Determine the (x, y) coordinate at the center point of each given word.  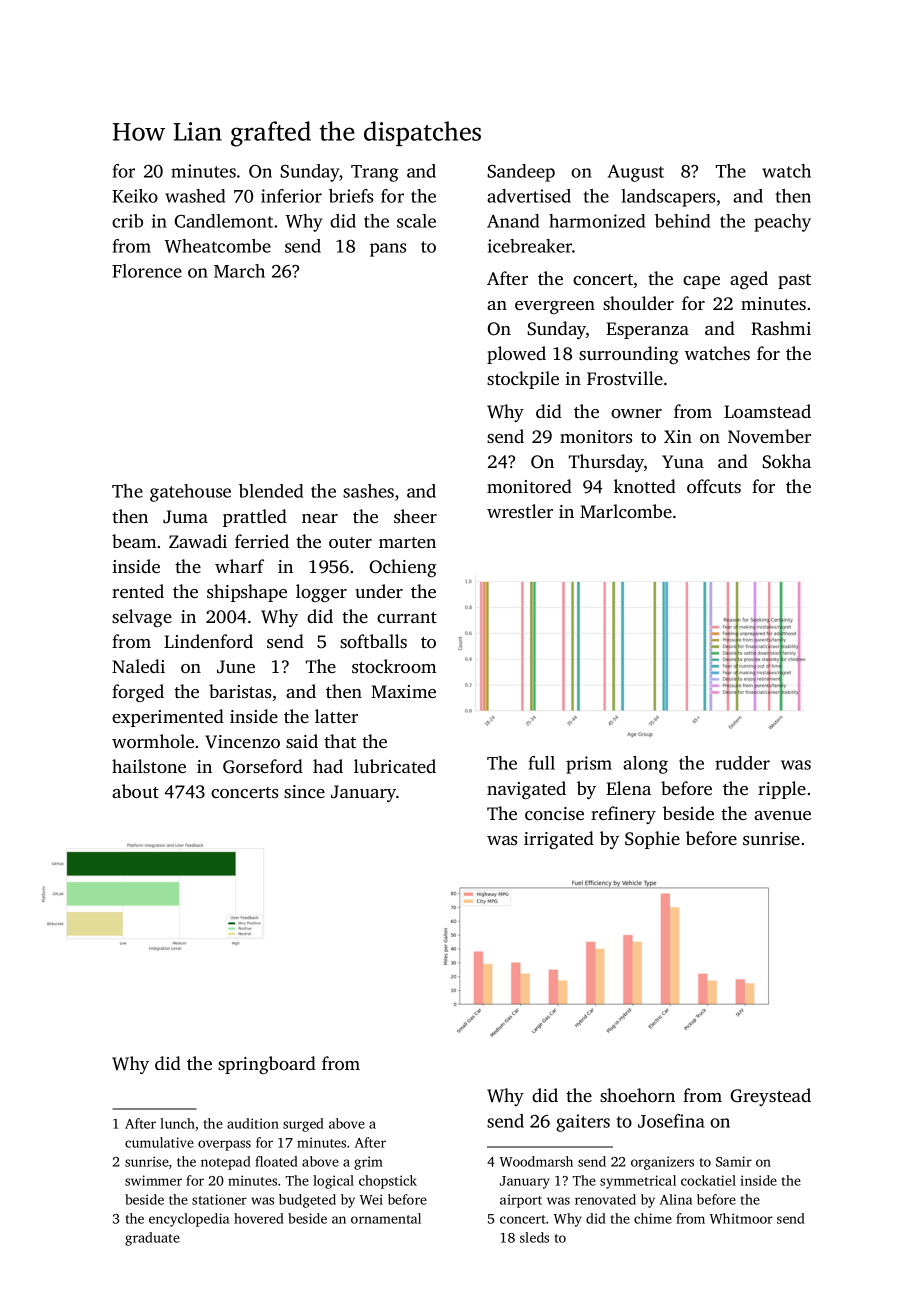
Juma (185, 517)
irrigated (559, 840)
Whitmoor (741, 1218)
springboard (267, 1065)
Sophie (652, 840)
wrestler (520, 511)
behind (682, 221)
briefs (351, 196)
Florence (147, 271)
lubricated (395, 766)
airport (521, 1201)
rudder (742, 763)
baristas (240, 691)
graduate (152, 1239)
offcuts (714, 486)
